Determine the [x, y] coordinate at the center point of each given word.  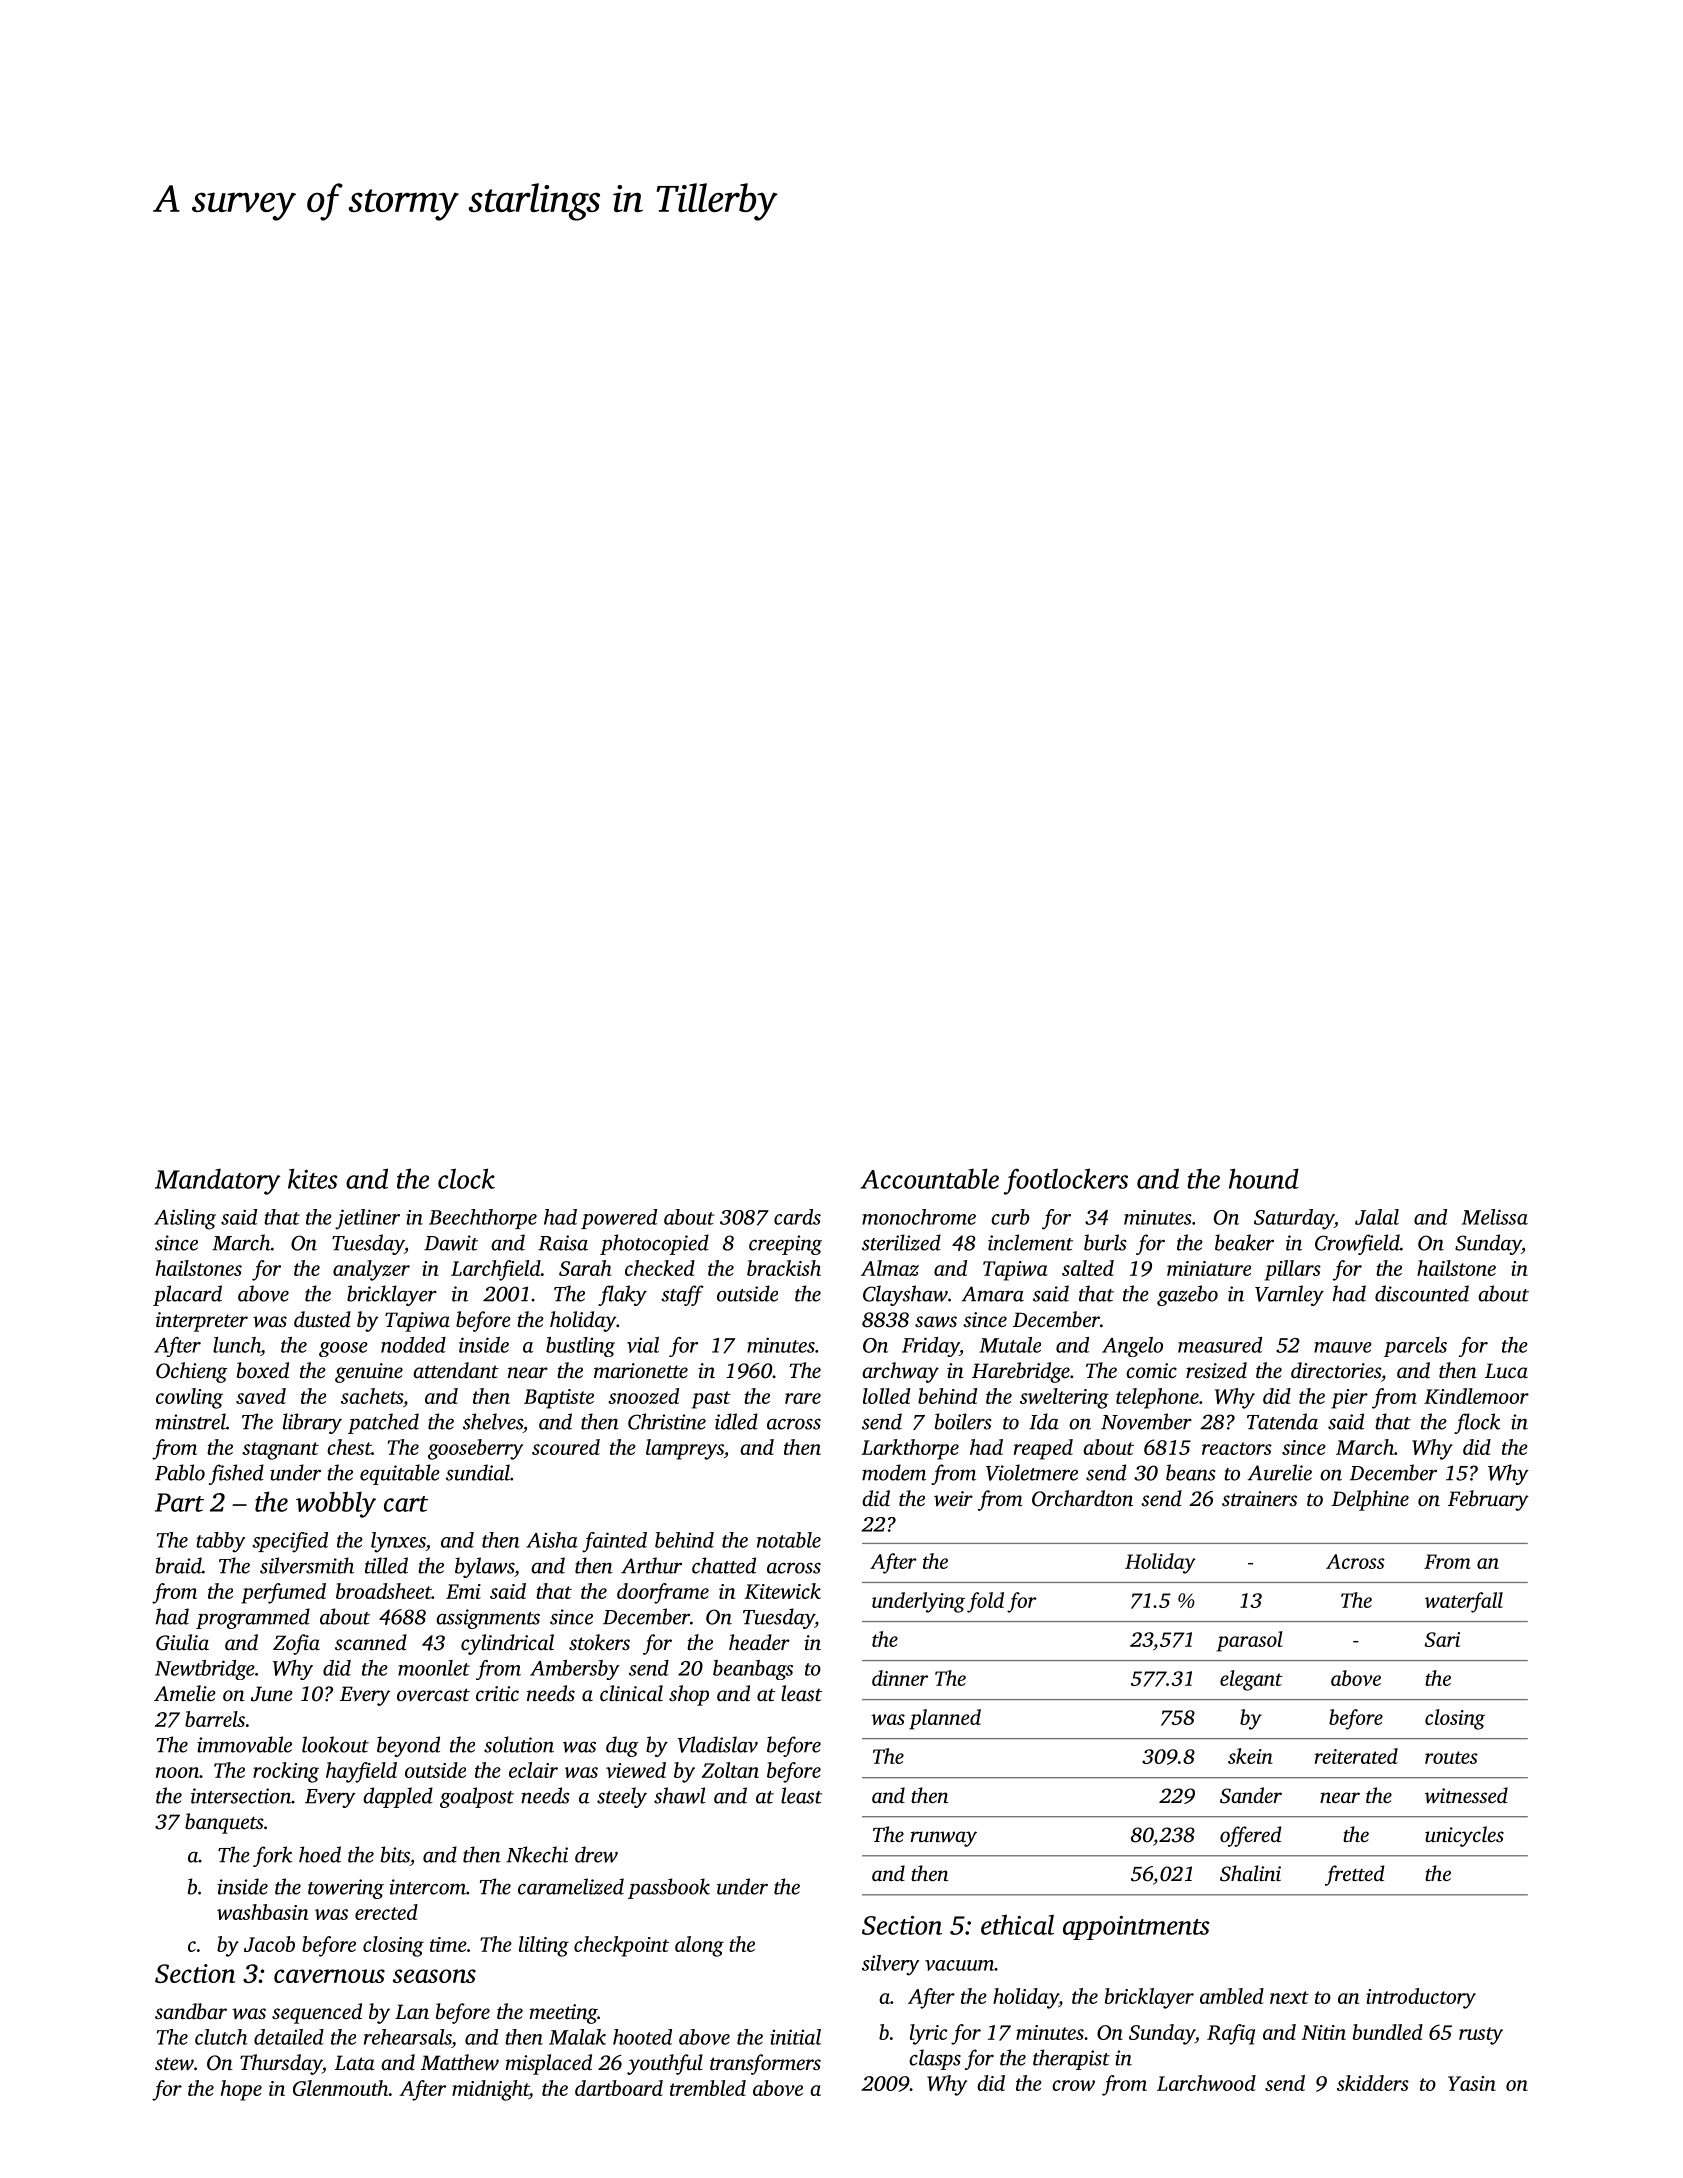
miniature [1209, 1268]
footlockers [1066, 1181]
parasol [1249, 1641]
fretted [1354, 1875]
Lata [354, 2062]
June [272, 1694]
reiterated [1356, 1756]
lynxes [398, 1542]
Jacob [269, 1944]
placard [187, 1295]
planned [945, 1719]
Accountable [929, 1178]
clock [466, 1178]
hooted [642, 2037]
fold [985, 1602]
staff [682, 1295]
